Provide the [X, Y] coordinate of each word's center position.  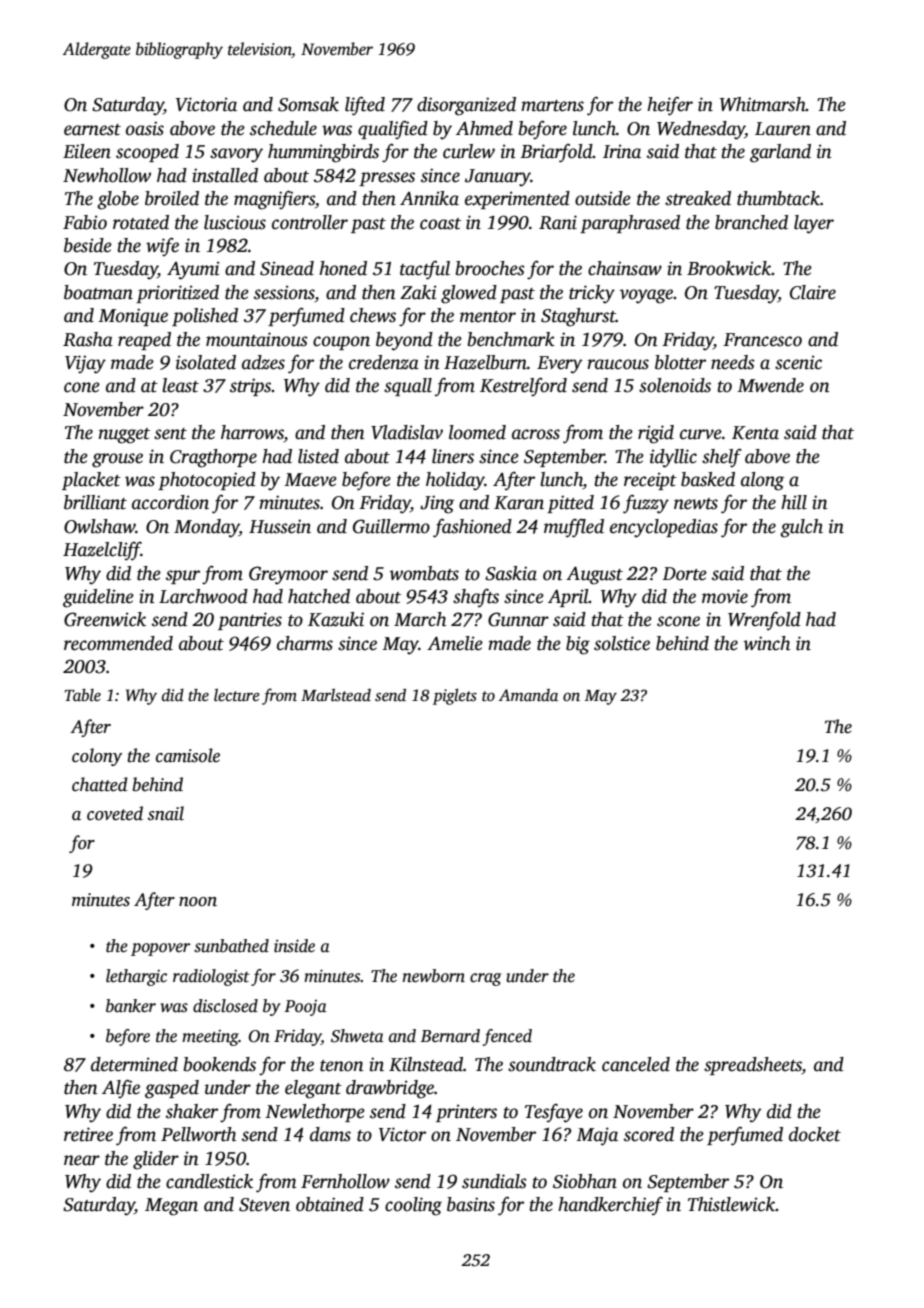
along [762, 481]
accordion [170, 502]
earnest [92, 130]
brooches [490, 268]
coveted [115, 813]
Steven [264, 1205]
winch [767, 643]
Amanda [528, 695]
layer [814, 224]
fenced [507, 1037]
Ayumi [193, 270]
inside [294, 946]
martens [552, 106]
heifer [670, 106]
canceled [636, 1064]
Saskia [511, 573]
